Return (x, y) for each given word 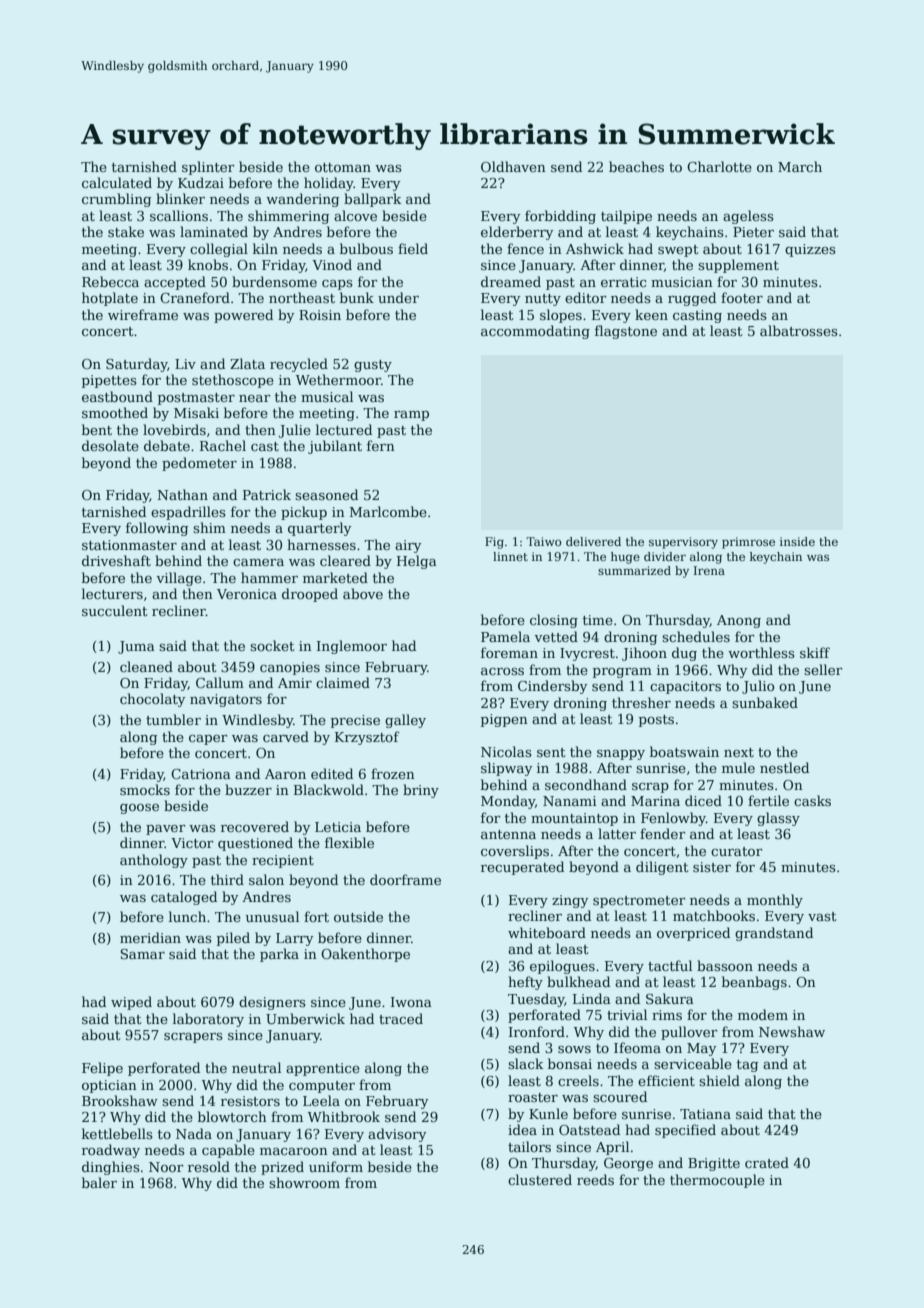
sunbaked (765, 702)
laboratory (208, 1020)
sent (551, 752)
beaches (636, 166)
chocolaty (152, 700)
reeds (595, 1179)
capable (228, 1151)
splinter (208, 168)
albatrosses (799, 330)
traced (401, 1018)
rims (667, 1015)
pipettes (109, 381)
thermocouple (717, 1181)
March (800, 166)
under (398, 297)
